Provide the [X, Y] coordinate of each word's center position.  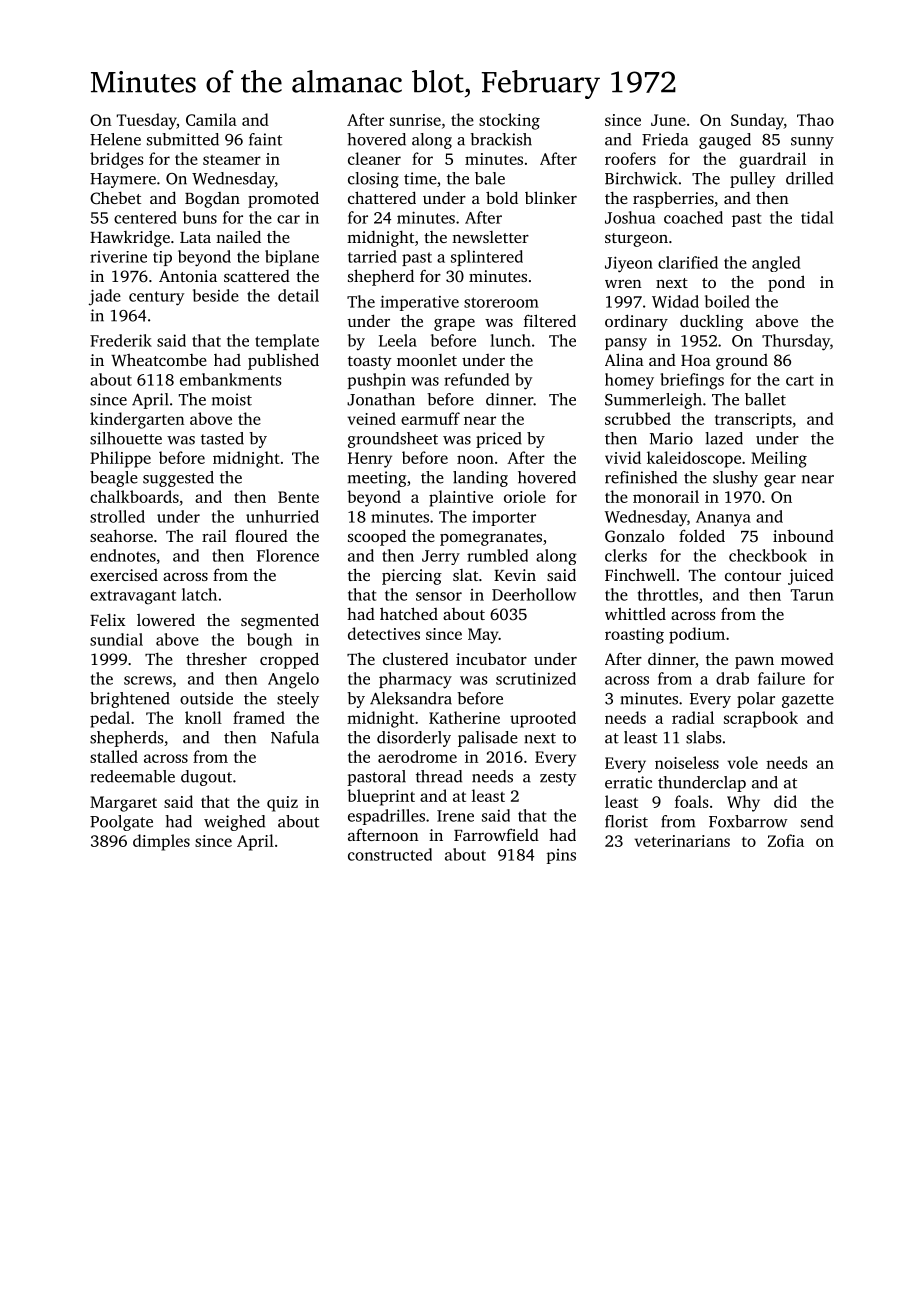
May [483, 636]
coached [693, 217]
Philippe [120, 459]
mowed [807, 659]
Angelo [293, 680]
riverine [118, 257]
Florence [288, 555]
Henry [370, 460]
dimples [161, 842]
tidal [817, 217]
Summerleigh [653, 401]
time [420, 178]
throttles [668, 594]
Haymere [123, 180]
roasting [634, 636]
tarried [372, 256]
